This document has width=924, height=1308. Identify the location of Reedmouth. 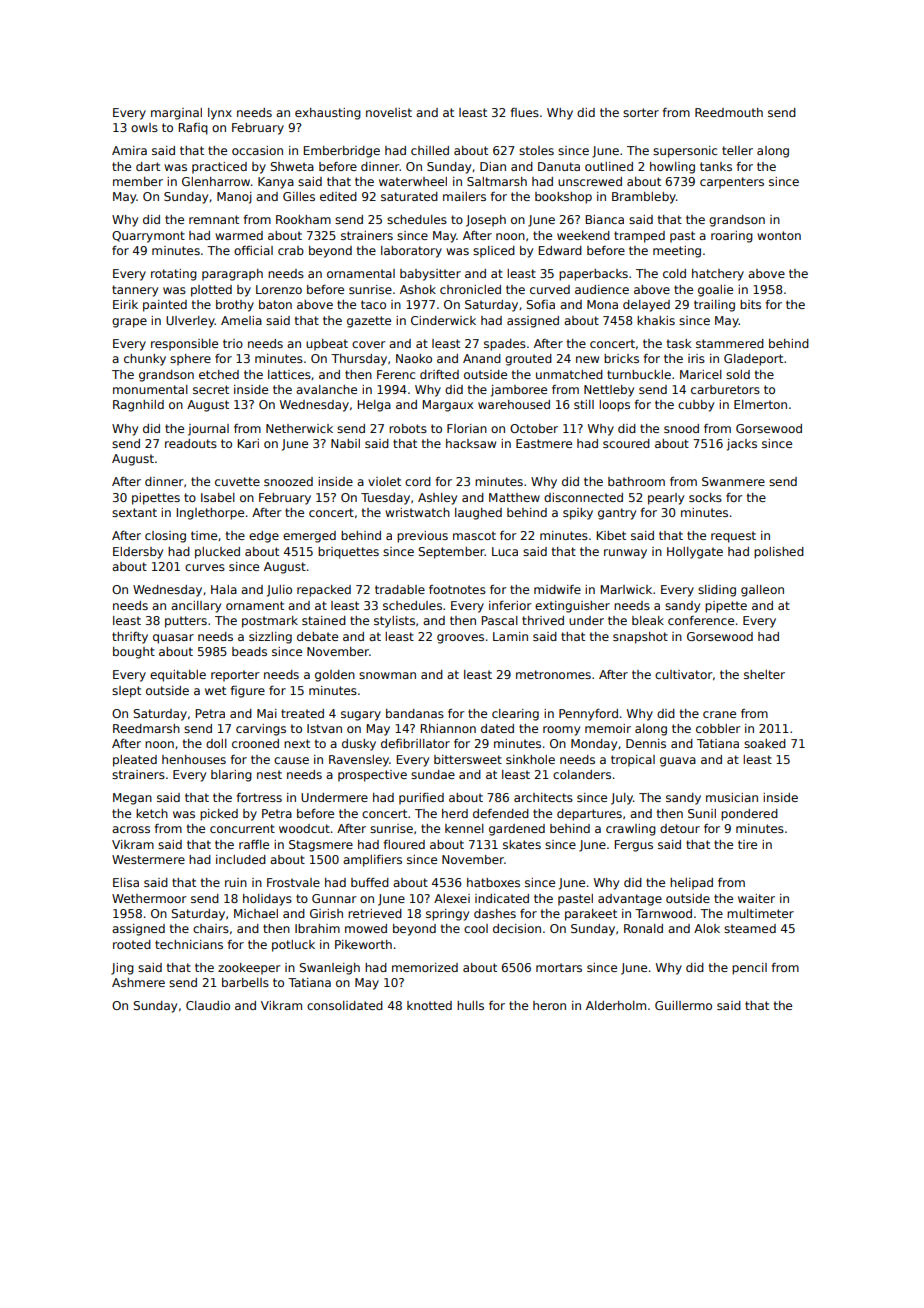
(729, 112).
